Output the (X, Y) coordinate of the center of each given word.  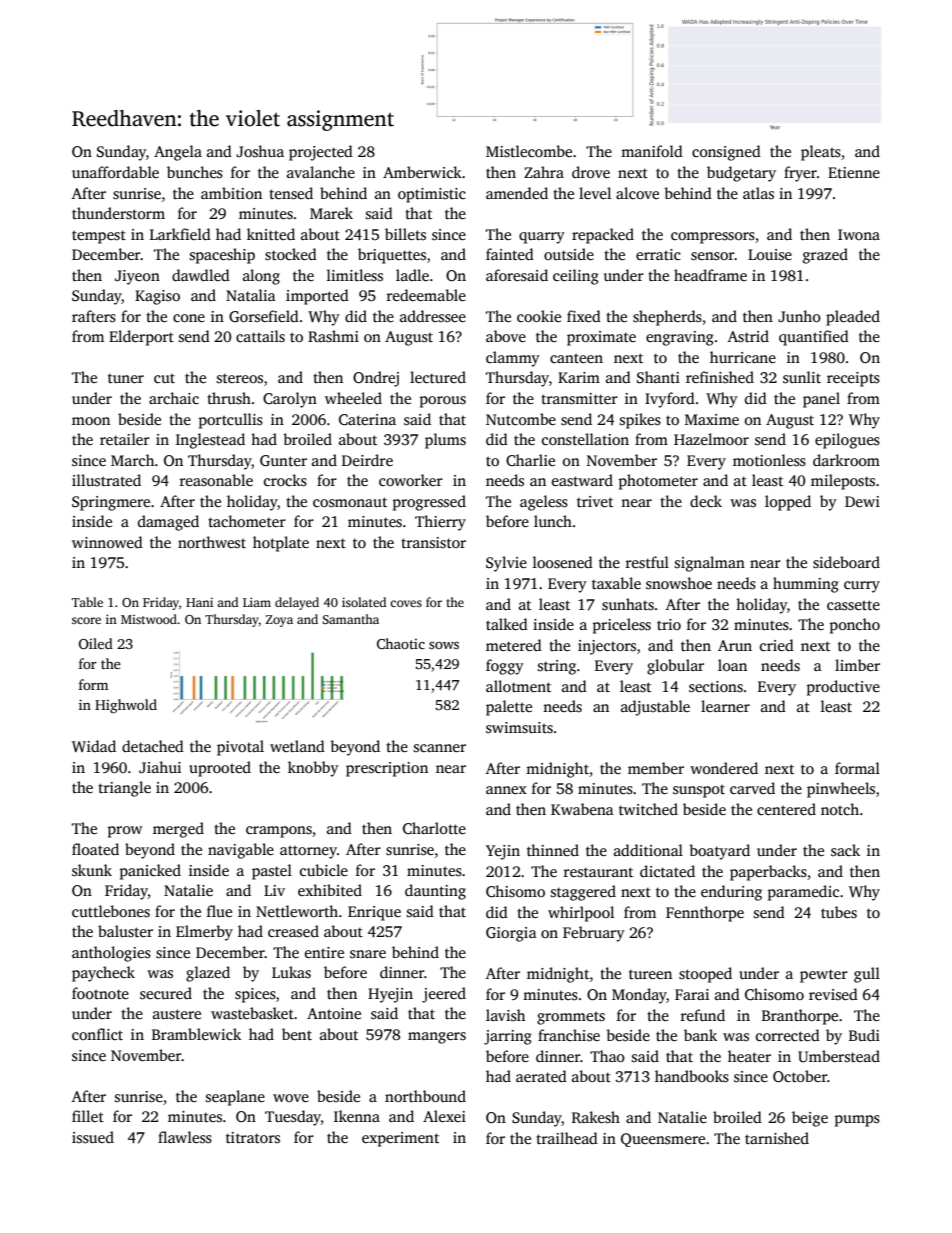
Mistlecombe (529, 151)
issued (93, 1137)
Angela (178, 153)
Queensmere (663, 1140)
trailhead (567, 1138)
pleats (821, 153)
